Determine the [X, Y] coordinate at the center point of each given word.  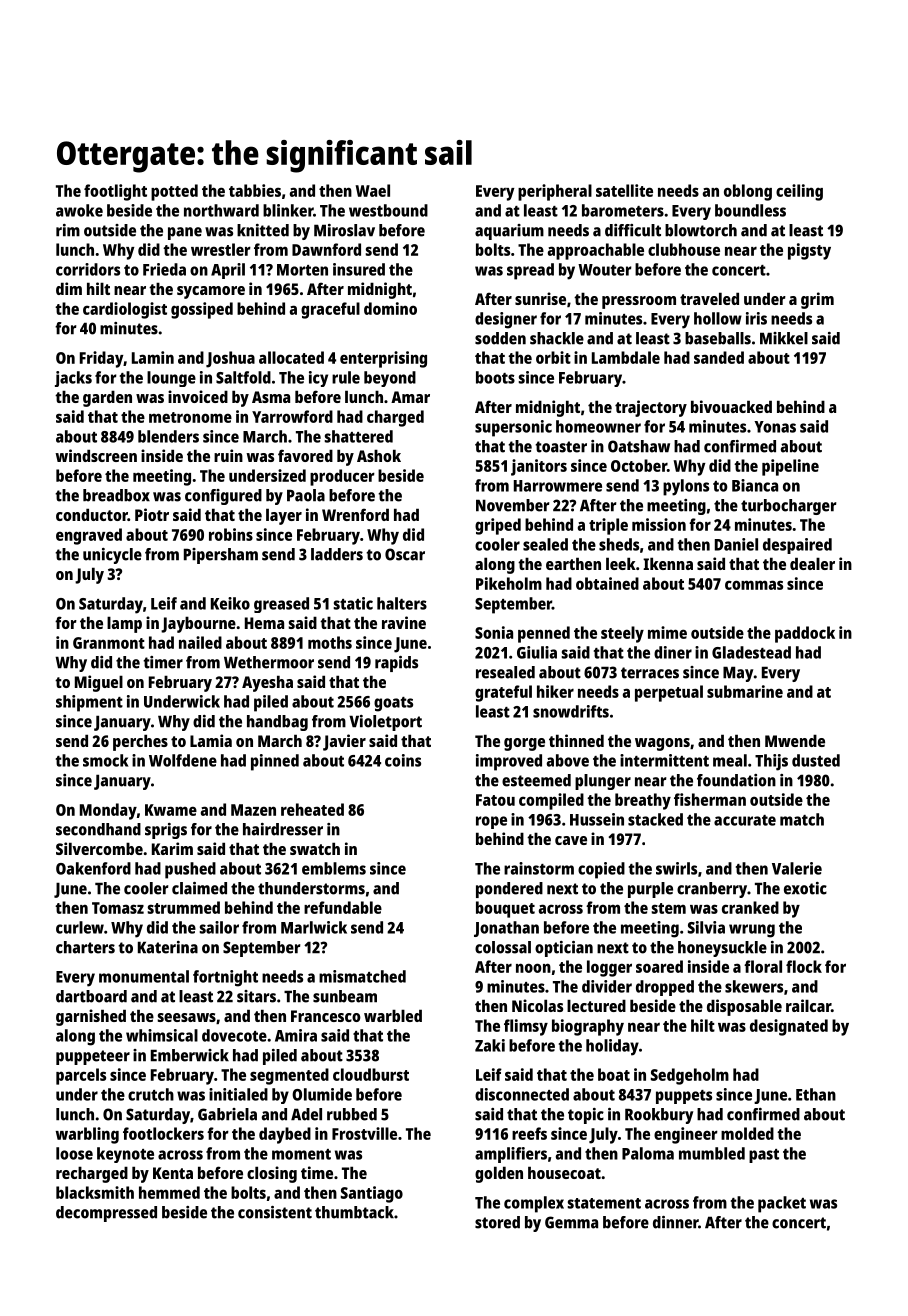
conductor [92, 514]
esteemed [536, 780]
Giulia [537, 652]
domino [390, 308]
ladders [337, 554]
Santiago [372, 1194]
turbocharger [788, 507]
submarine [745, 691]
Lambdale [626, 357]
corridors [88, 269]
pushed [190, 870]
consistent [275, 1212]
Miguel [99, 683]
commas [754, 585]
